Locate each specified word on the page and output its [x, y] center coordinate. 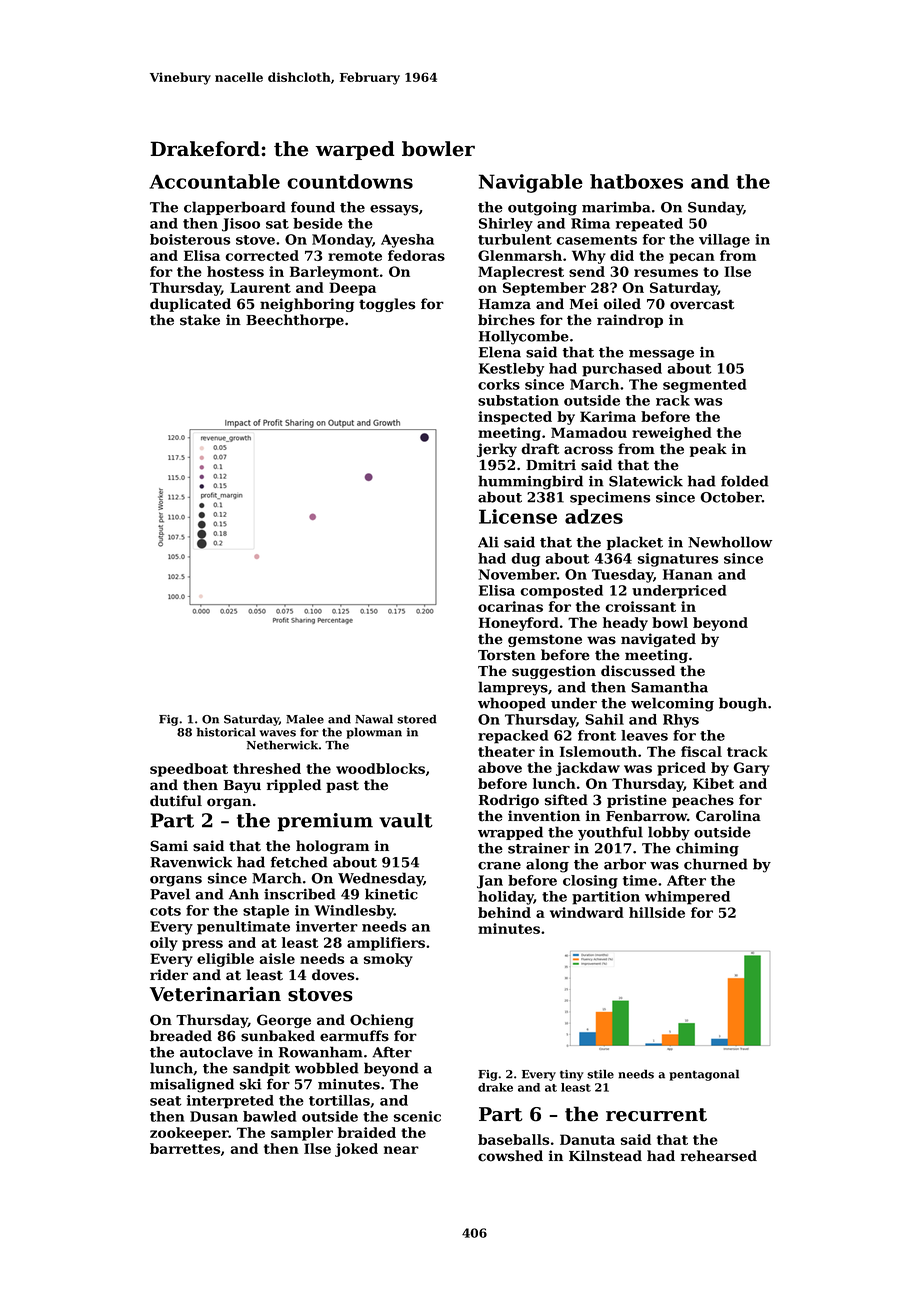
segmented [705, 386]
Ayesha [407, 241]
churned [716, 864]
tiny [572, 1075]
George [284, 1021]
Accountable [214, 181]
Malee [305, 719]
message [661, 355]
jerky [497, 450]
